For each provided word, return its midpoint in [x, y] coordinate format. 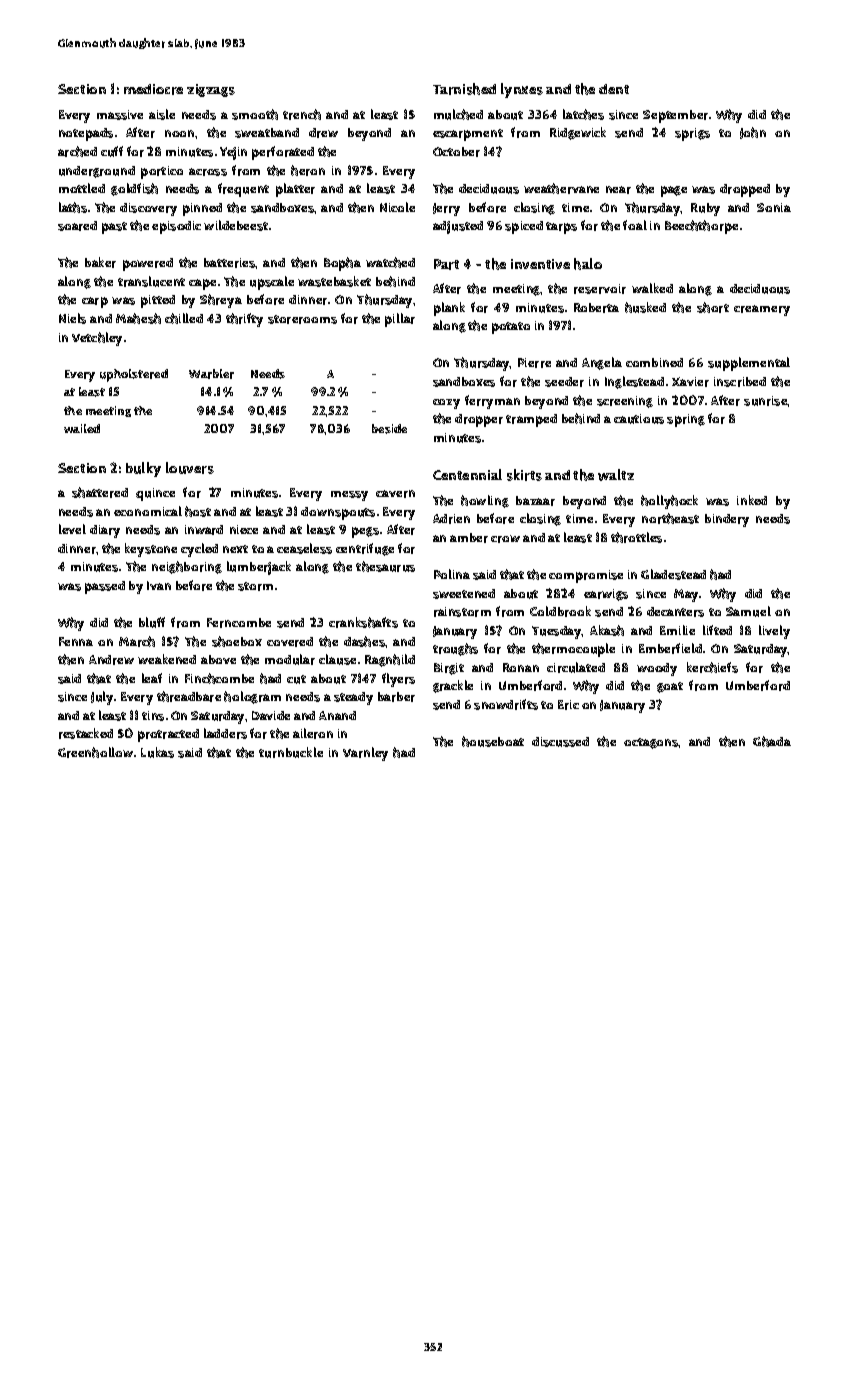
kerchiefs [712, 667]
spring [686, 420]
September [675, 116]
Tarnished [464, 89]
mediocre [153, 89]
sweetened [464, 594]
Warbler [211, 374]
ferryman [492, 402]
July [102, 698]
